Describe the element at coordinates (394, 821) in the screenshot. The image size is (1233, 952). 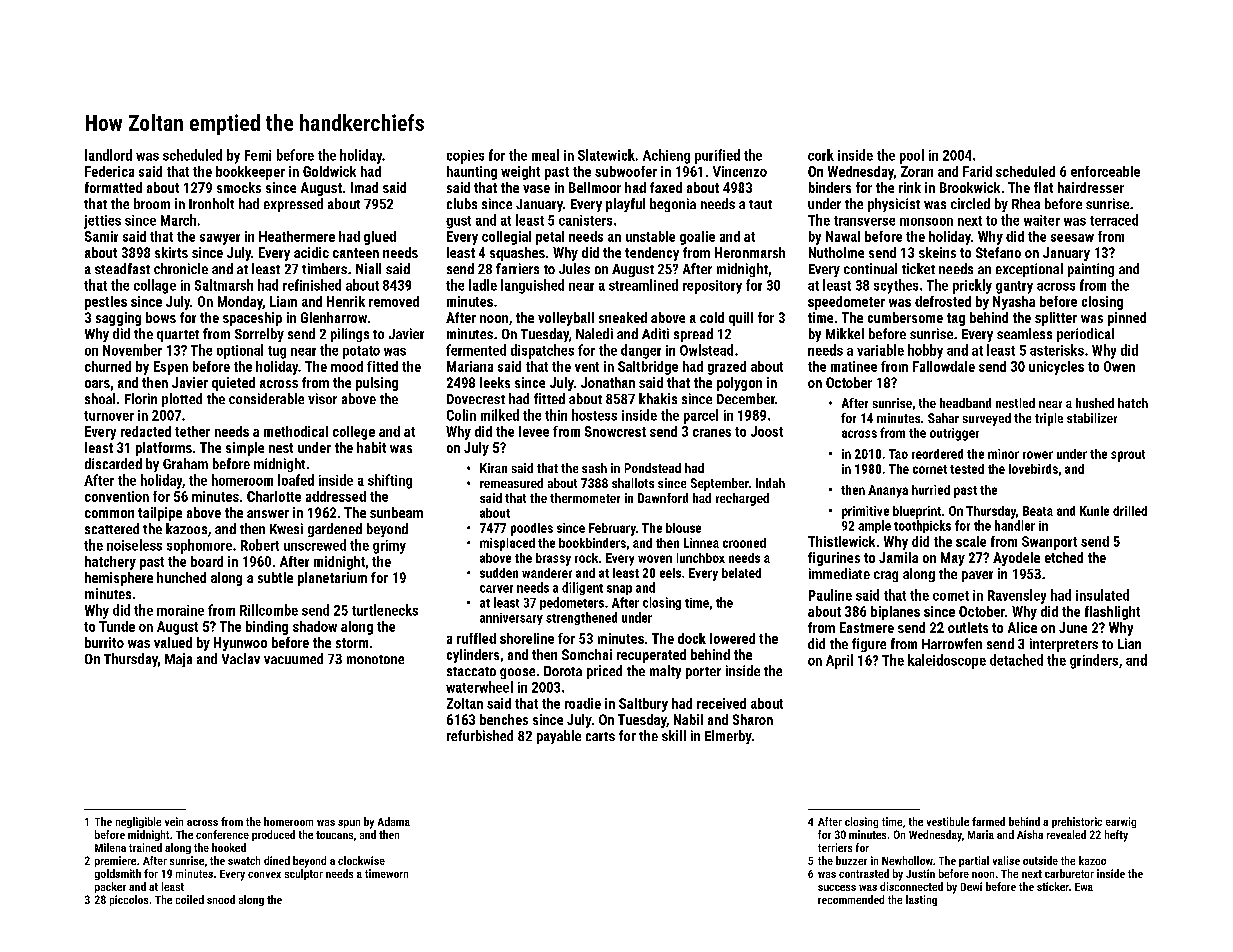
I see `Adama` at that location.
